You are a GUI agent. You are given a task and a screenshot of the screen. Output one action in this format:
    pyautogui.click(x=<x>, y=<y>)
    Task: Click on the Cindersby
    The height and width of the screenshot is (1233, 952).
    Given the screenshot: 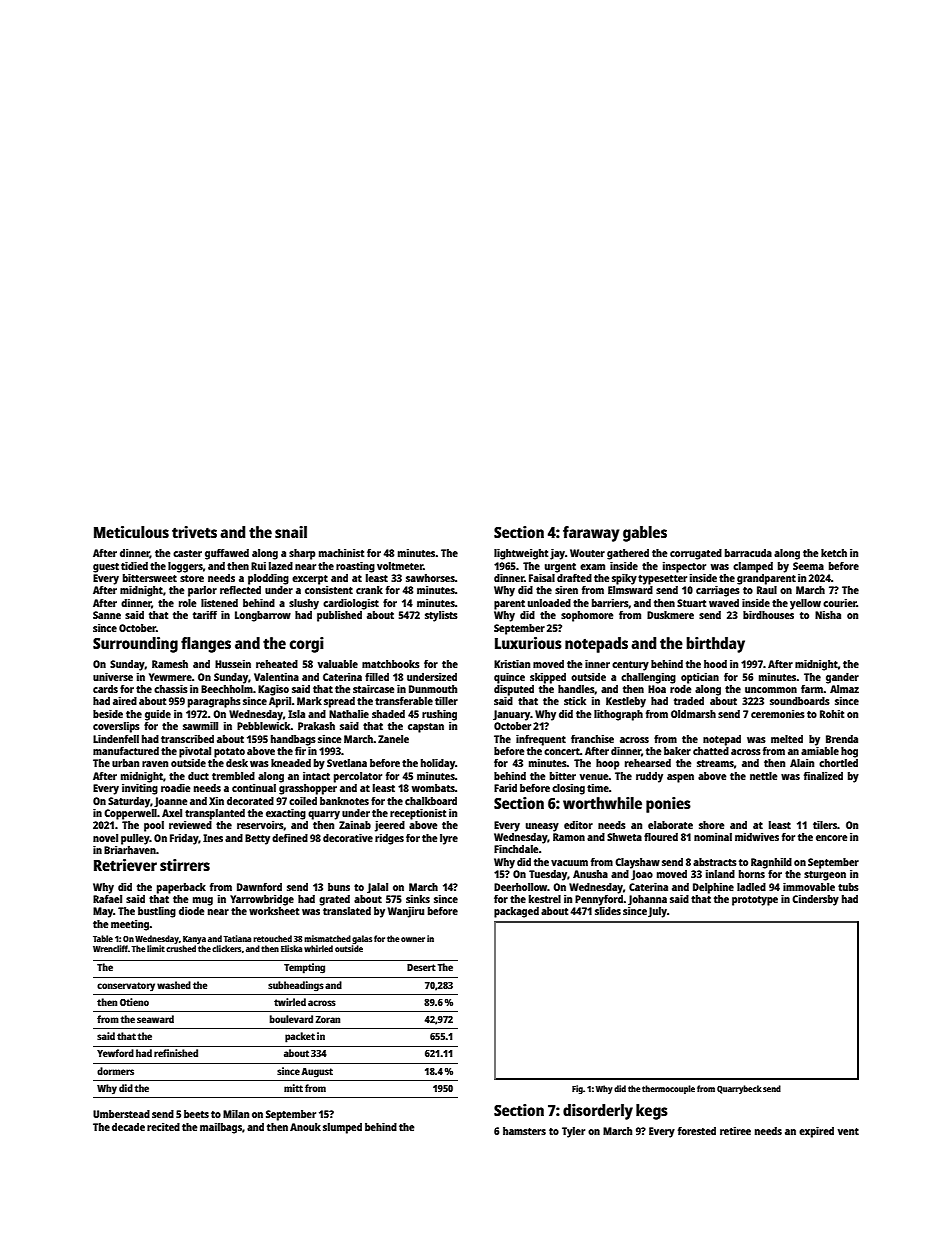 What is the action you would take?
    pyautogui.click(x=815, y=900)
